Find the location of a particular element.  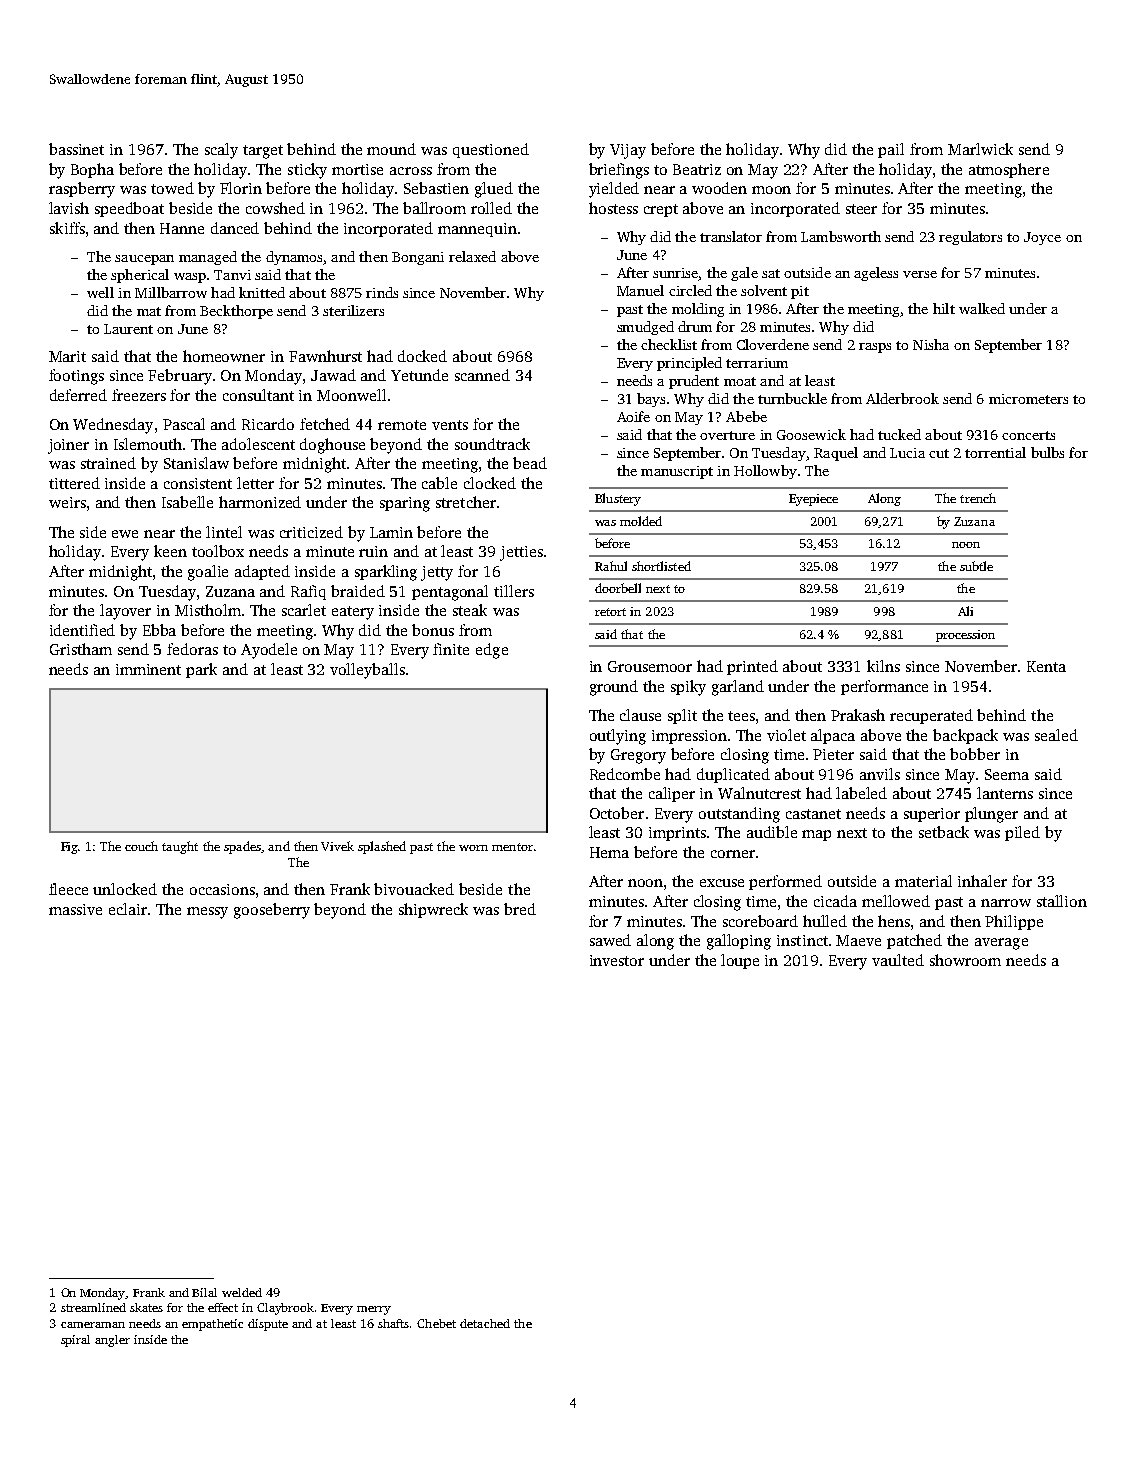

taught is located at coordinates (180, 847).
